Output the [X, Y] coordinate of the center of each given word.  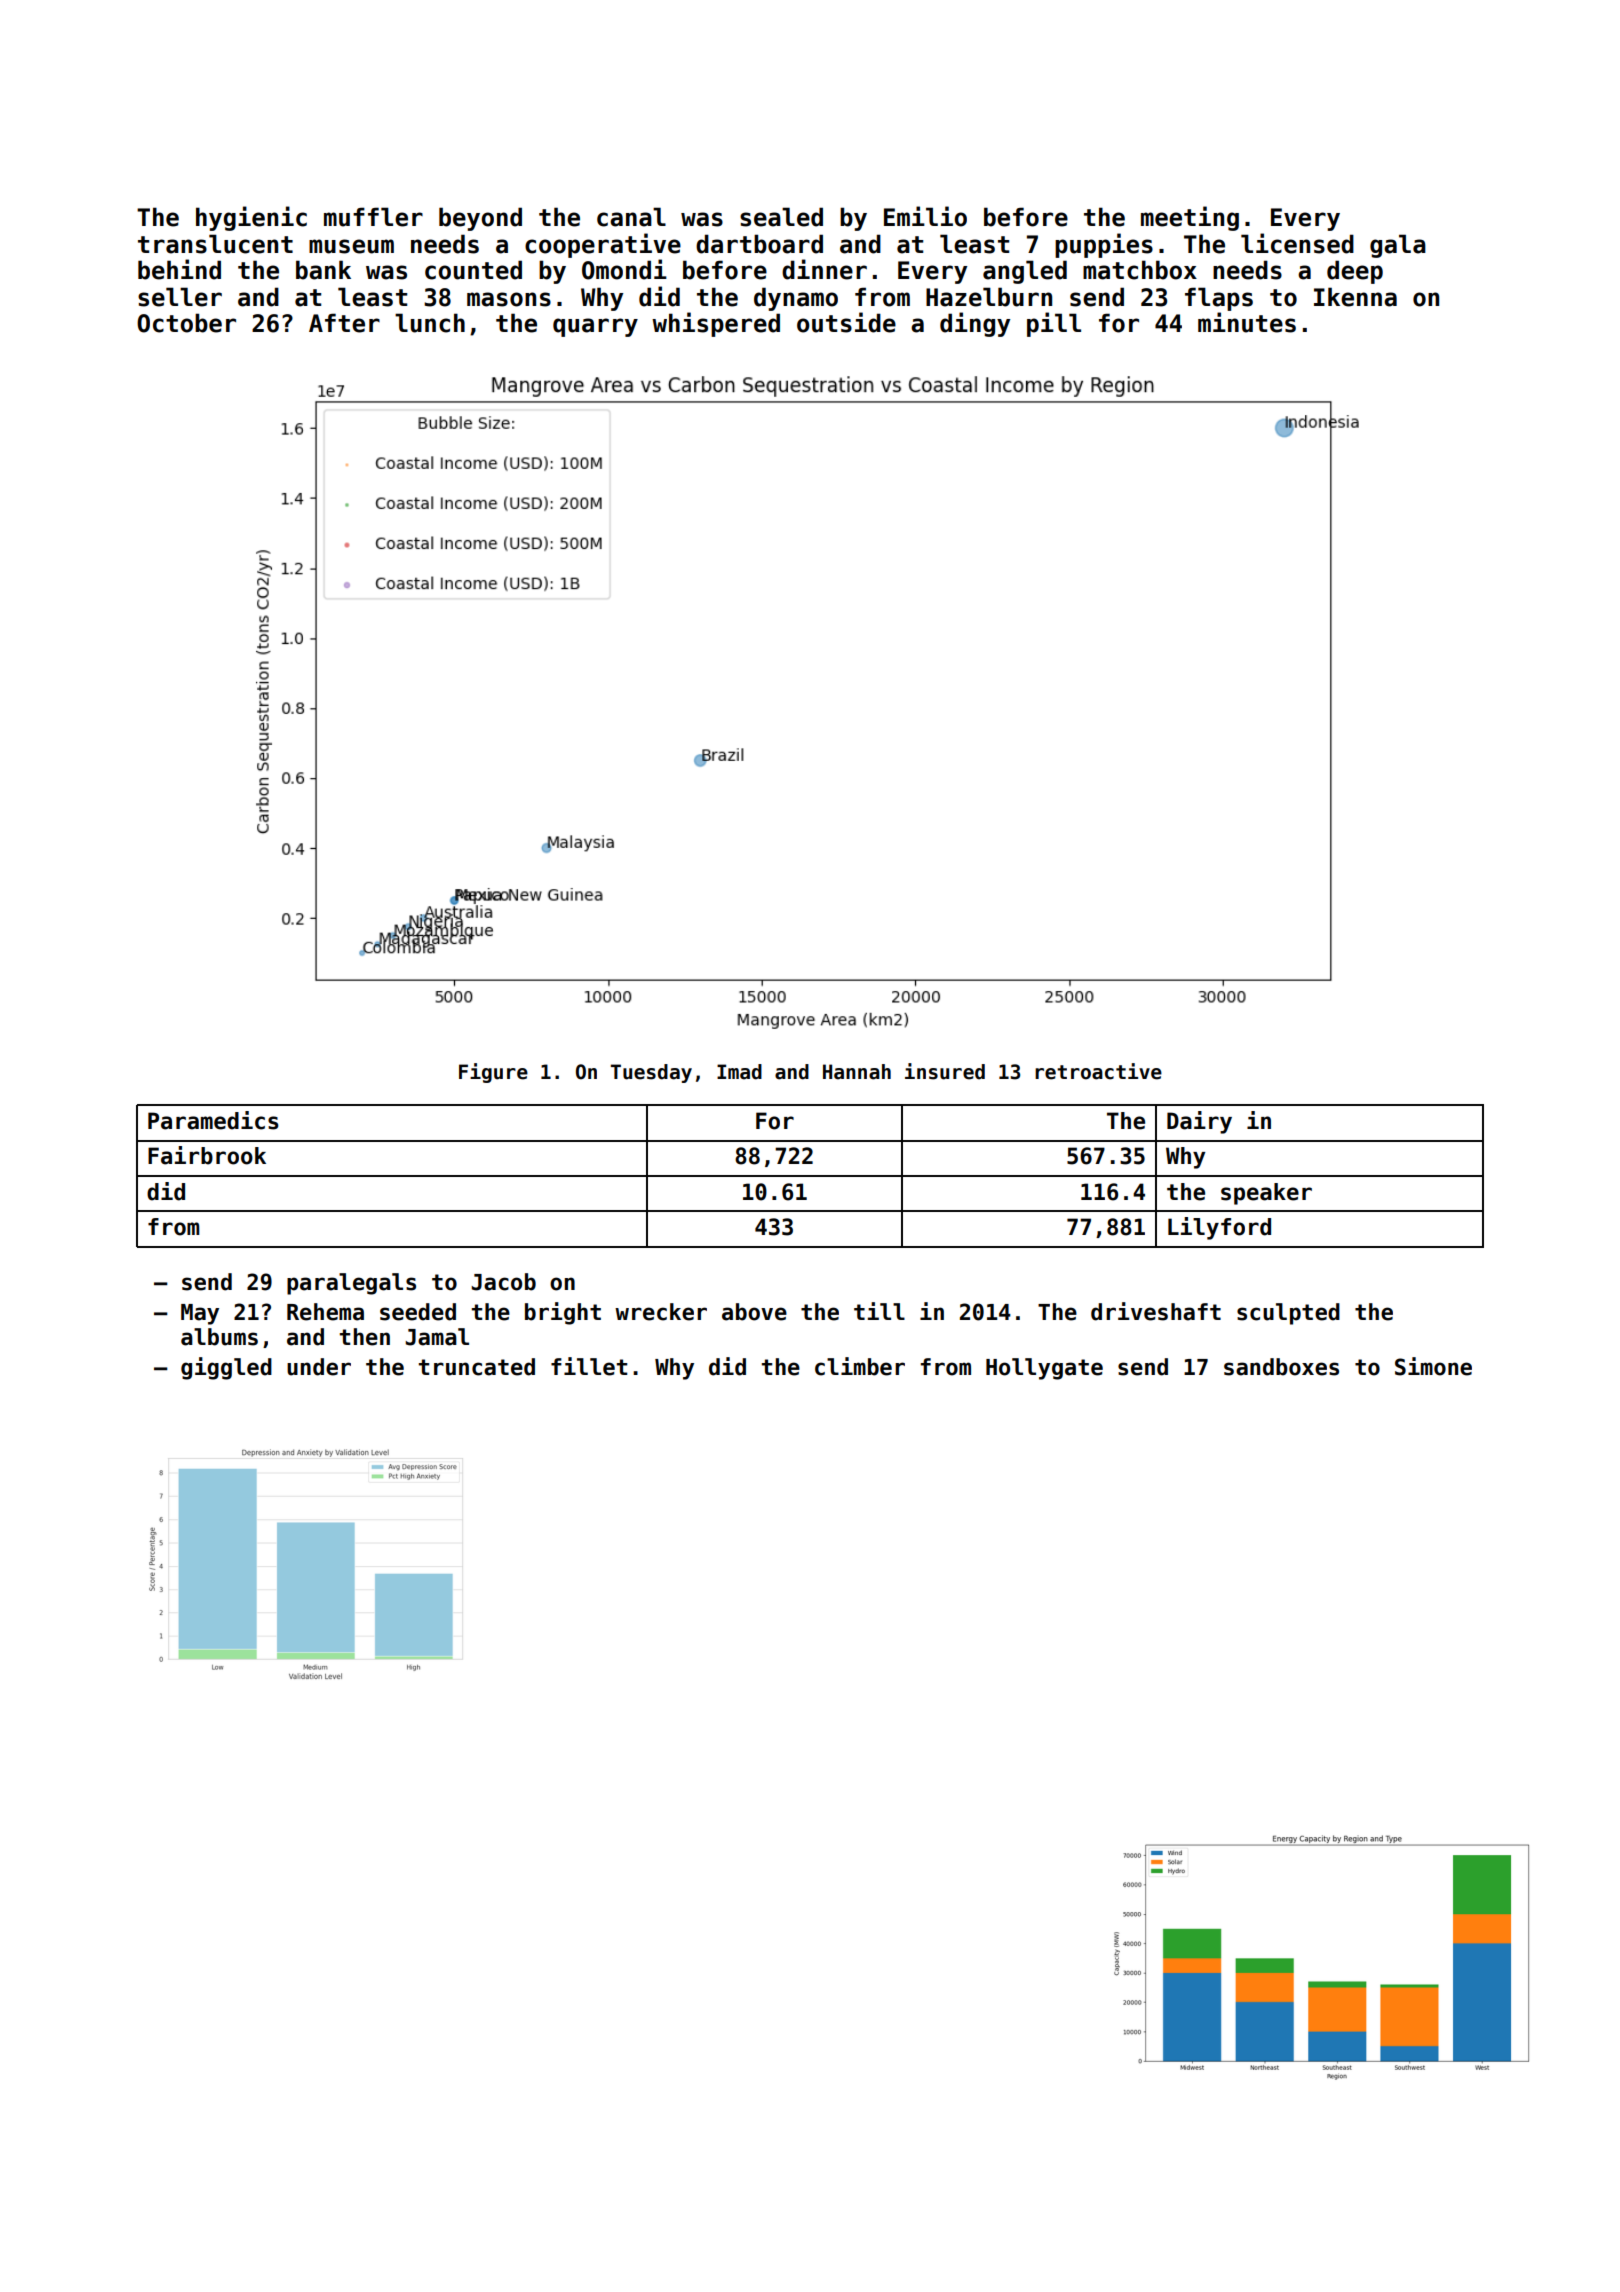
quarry [595, 327]
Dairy [1199, 1122]
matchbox [1140, 270]
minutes [1247, 322]
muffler [373, 217]
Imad [739, 1072]
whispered [716, 324]
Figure [493, 1073]
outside [846, 322]
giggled [226, 1368]
